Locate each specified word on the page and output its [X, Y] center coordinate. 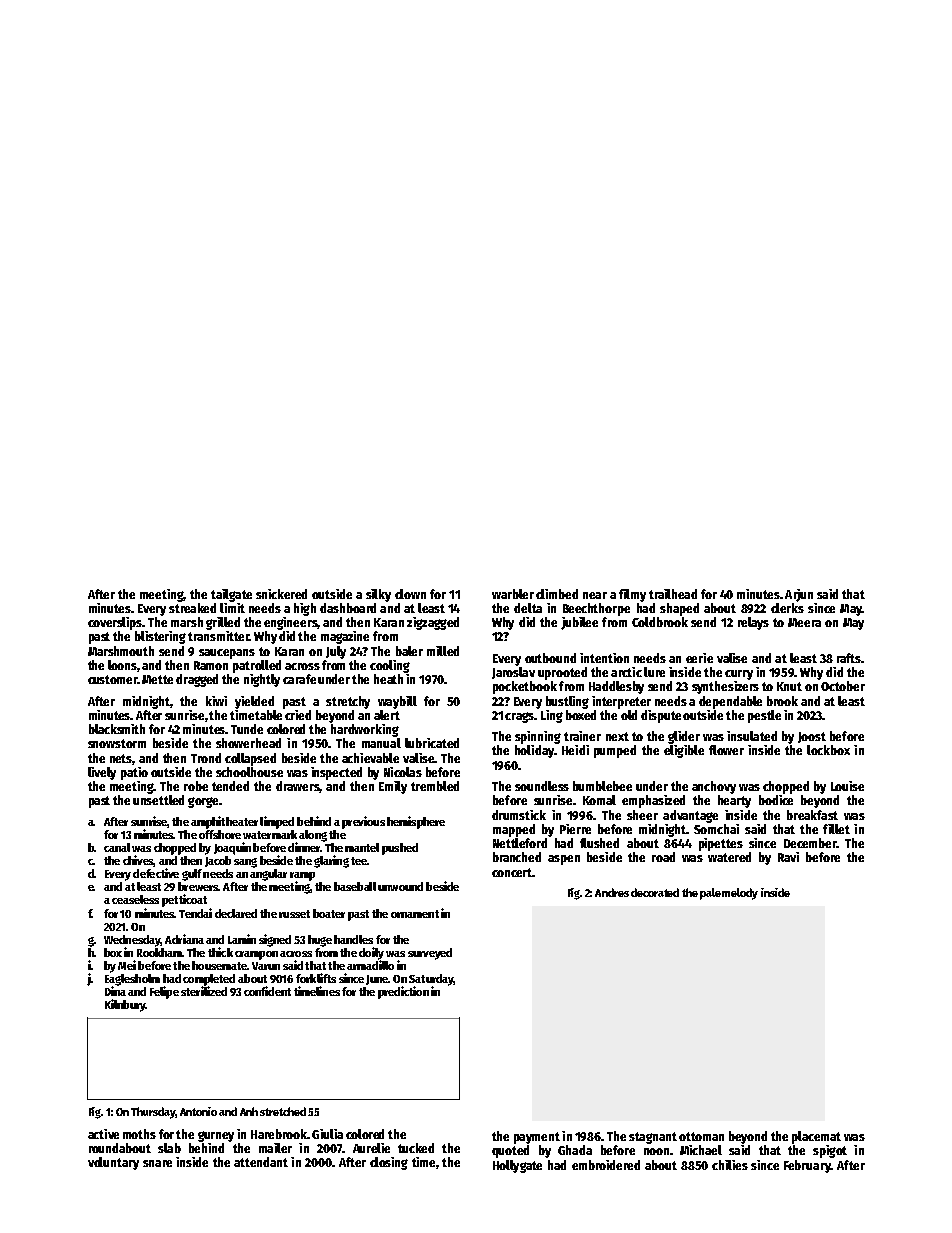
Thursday [153, 1113]
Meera [804, 622]
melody [740, 894]
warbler [513, 594]
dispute [661, 716]
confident [267, 991]
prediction [403, 992]
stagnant [653, 1138]
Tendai [195, 913]
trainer [582, 736]
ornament [415, 914]
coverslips [115, 623]
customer [112, 679]
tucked [416, 1148]
